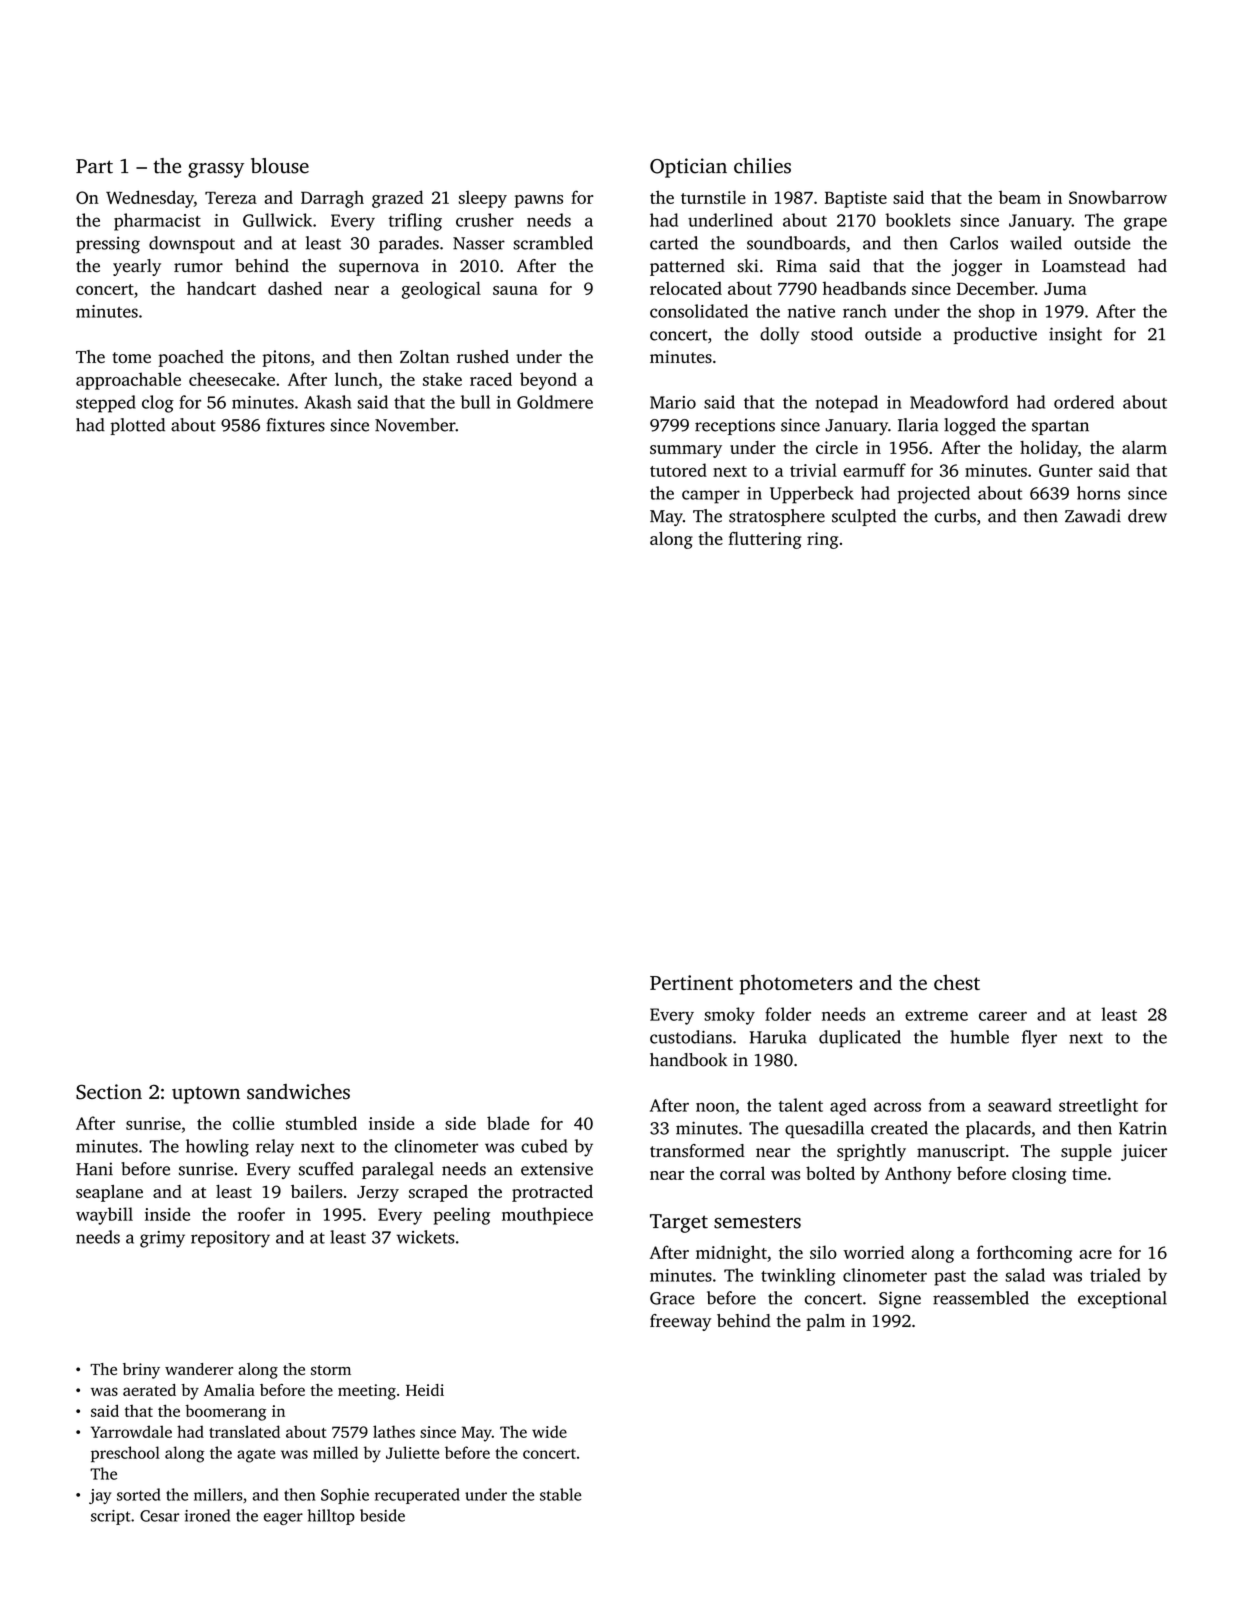 The height and width of the page is (1608, 1243). Describe the element at coordinates (856, 199) in the page. I see `Baptiste` at that location.
